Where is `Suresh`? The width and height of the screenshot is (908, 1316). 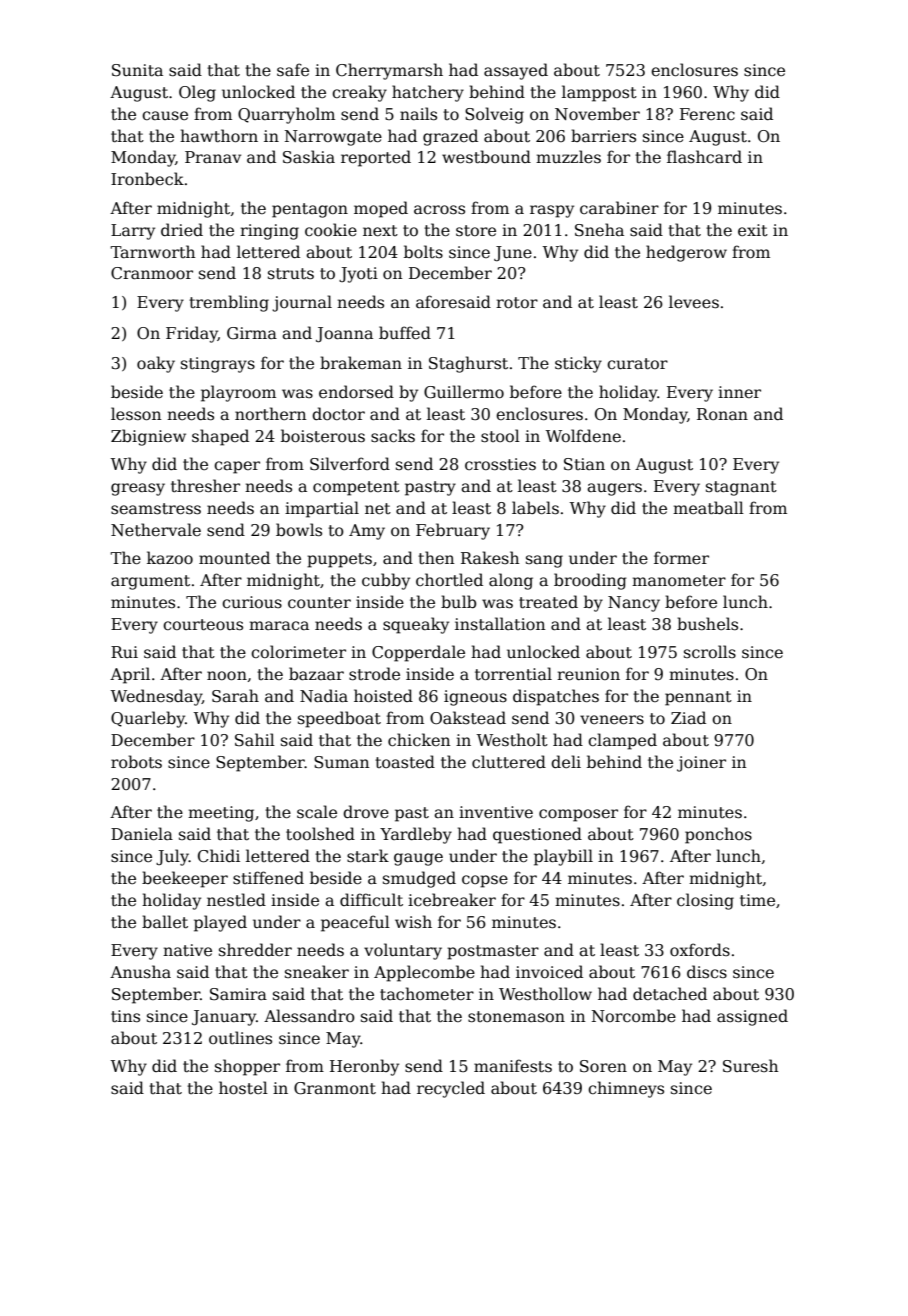
Suresh is located at coordinates (750, 1066).
